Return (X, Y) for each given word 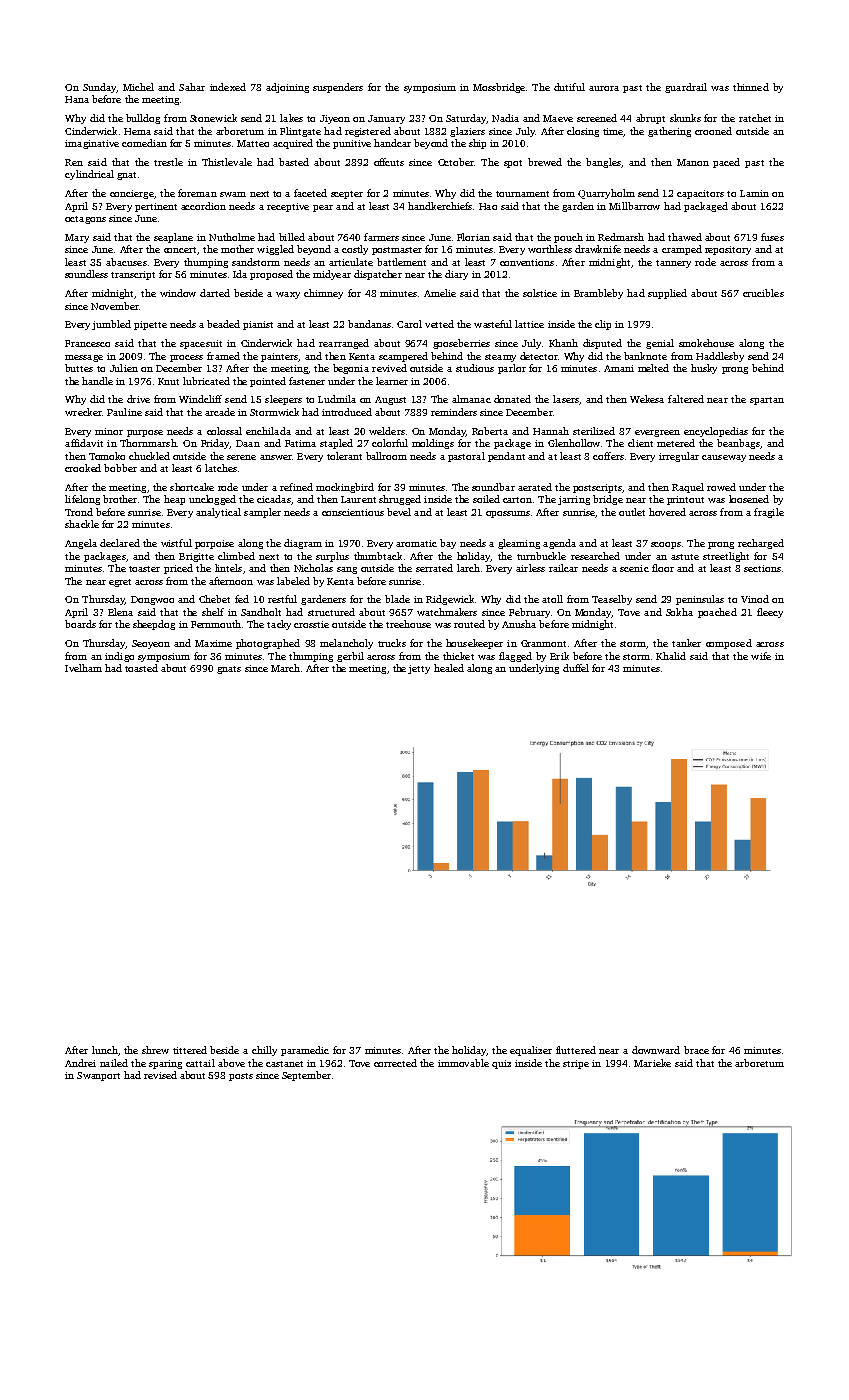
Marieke (652, 1063)
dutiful (569, 87)
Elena (120, 612)
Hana (77, 99)
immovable (463, 1063)
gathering (669, 132)
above (231, 1063)
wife (761, 656)
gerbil (350, 657)
